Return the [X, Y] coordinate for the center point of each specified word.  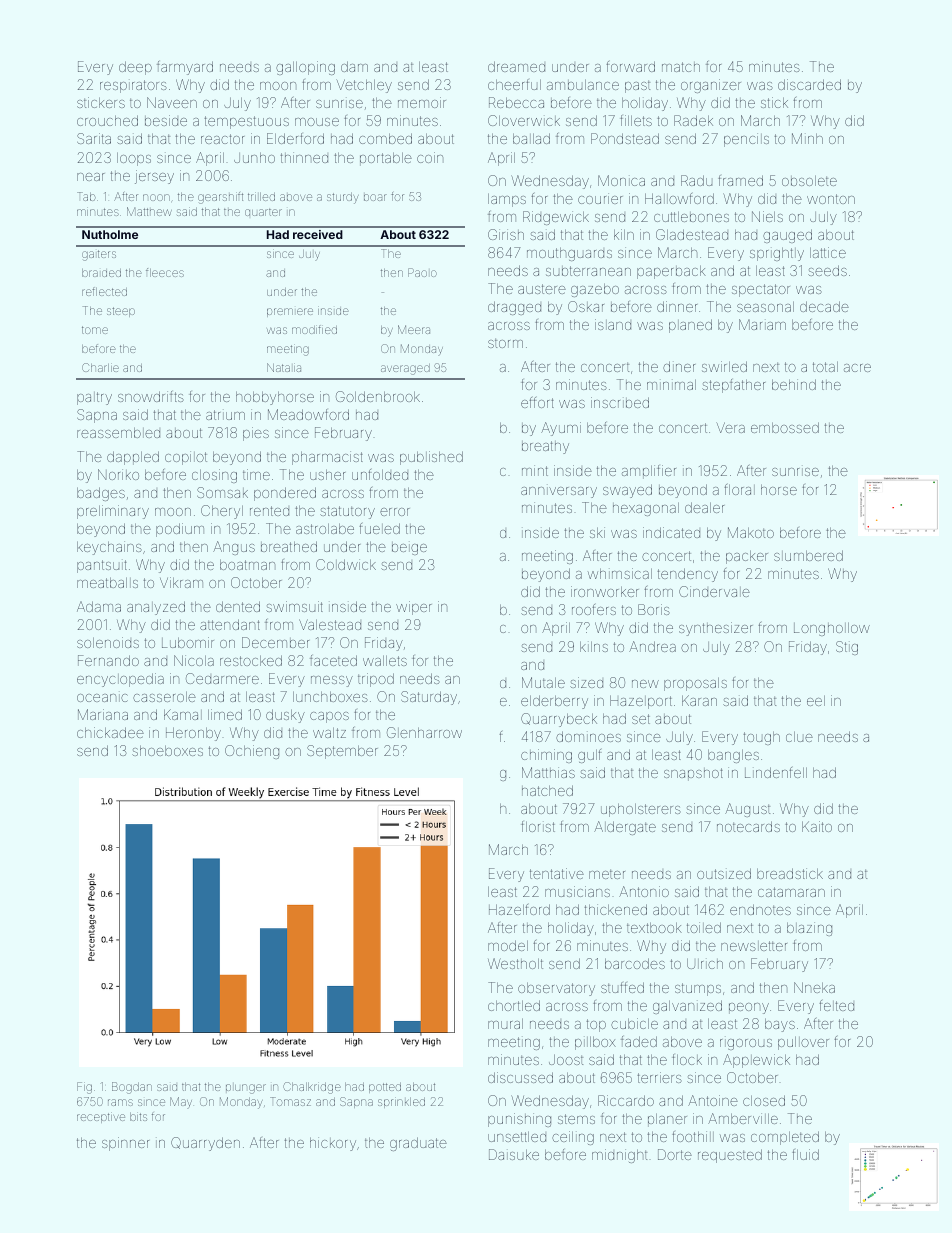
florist [538, 826]
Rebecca [516, 102]
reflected [104, 292]
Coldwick [346, 564]
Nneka [814, 987]
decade [824, 306]
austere [542, 289]
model [508, 945]
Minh [807, 138]
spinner [125, 1144]
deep [135, 68]
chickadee [110, 732]
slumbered [808, 555]
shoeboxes [167, 751]
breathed [289, 546]
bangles [733, 756]
